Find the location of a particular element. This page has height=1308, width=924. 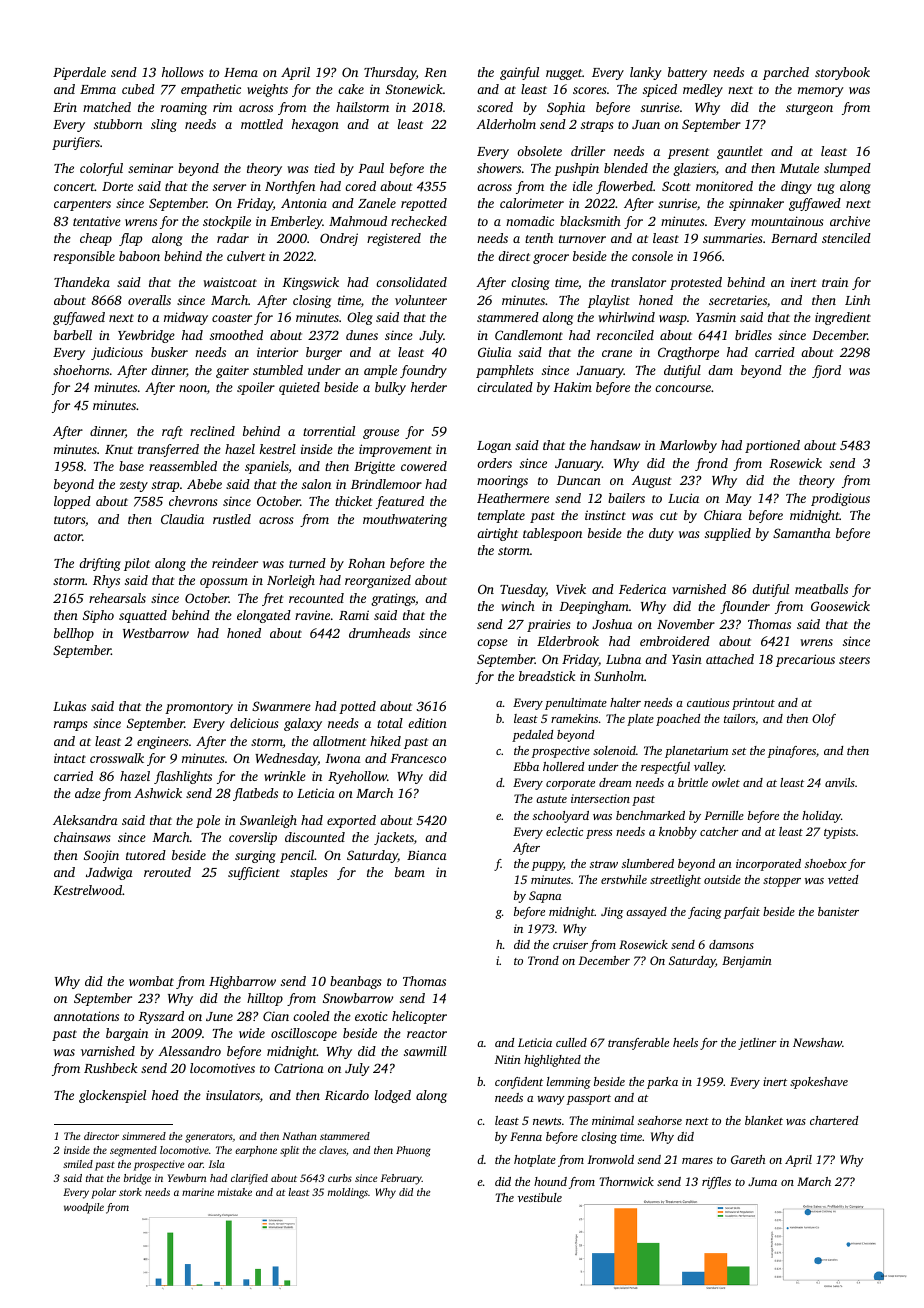

embroidered is located at coordinates (675, 641).
